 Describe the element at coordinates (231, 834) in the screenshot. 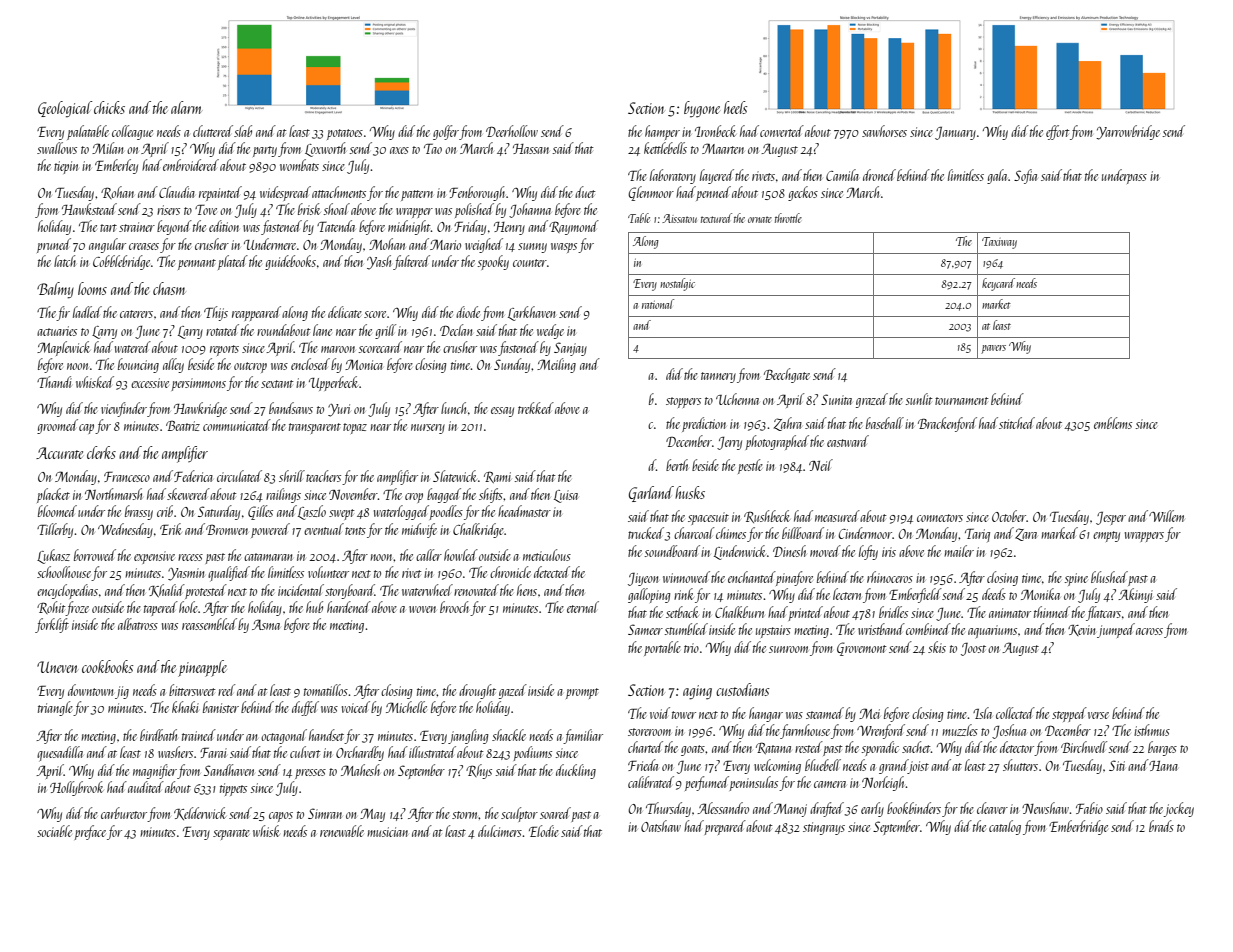

I see `separate` at that location.
